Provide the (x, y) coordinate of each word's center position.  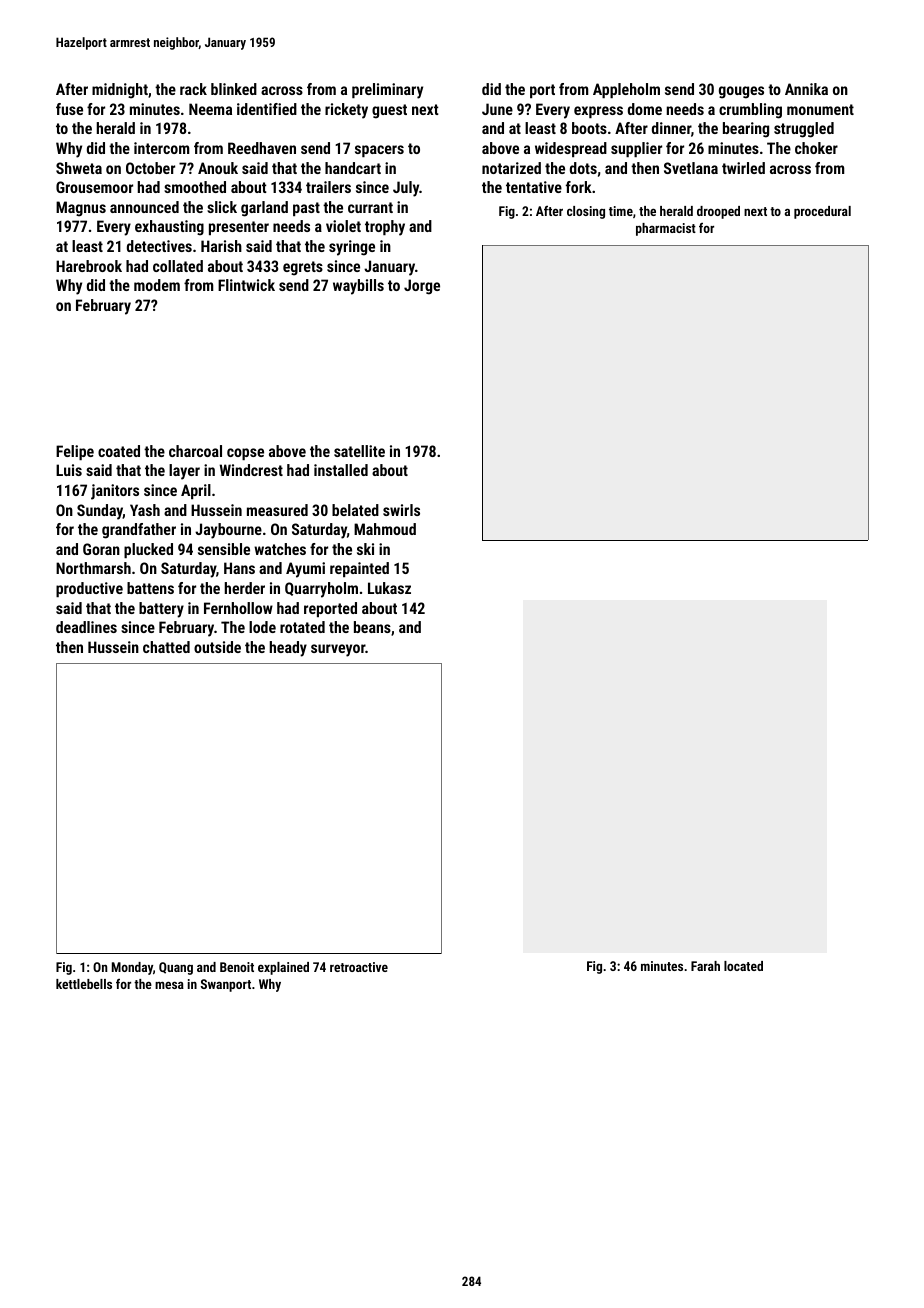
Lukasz (389, 588)
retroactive (359, 967)
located (743, 966)
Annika (806, 89)
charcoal (195, 451)
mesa (169, 985)
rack (193, 89)
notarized (511, 168)
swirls (401, 510)
